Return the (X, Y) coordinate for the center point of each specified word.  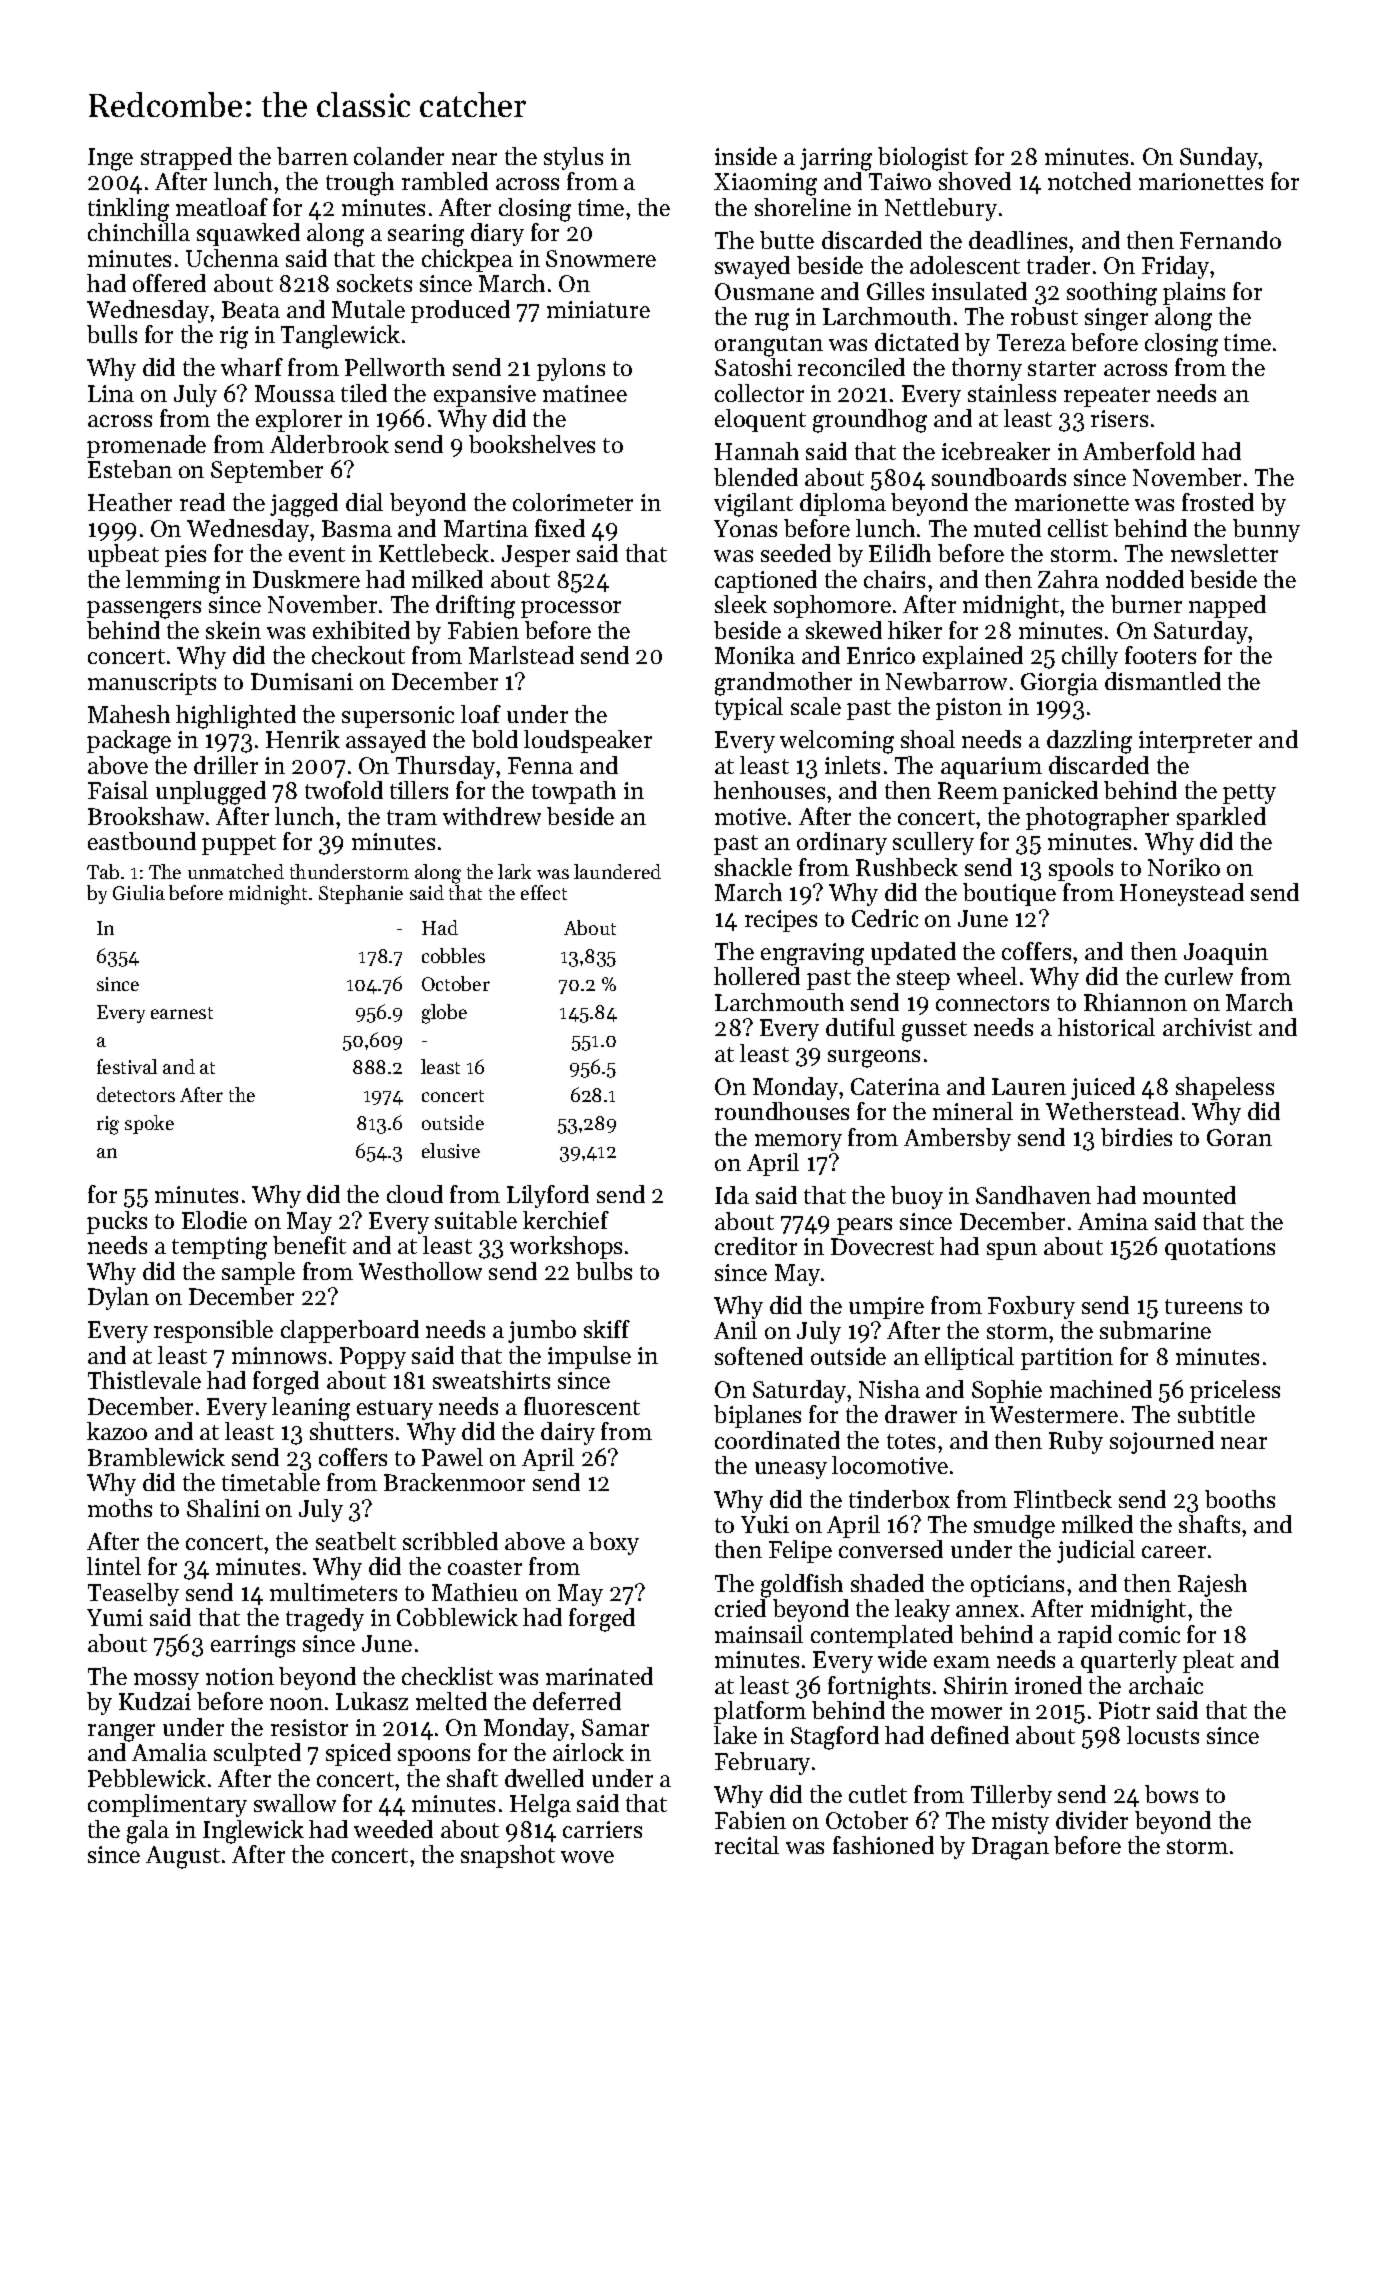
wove (587, 1857)
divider (1092, 1820)
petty (1249, 794)
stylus (573, 158)
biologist (923, 159)
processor (571, 609)
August (183, 1857)
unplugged (211, 793)
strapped (186, 158)
